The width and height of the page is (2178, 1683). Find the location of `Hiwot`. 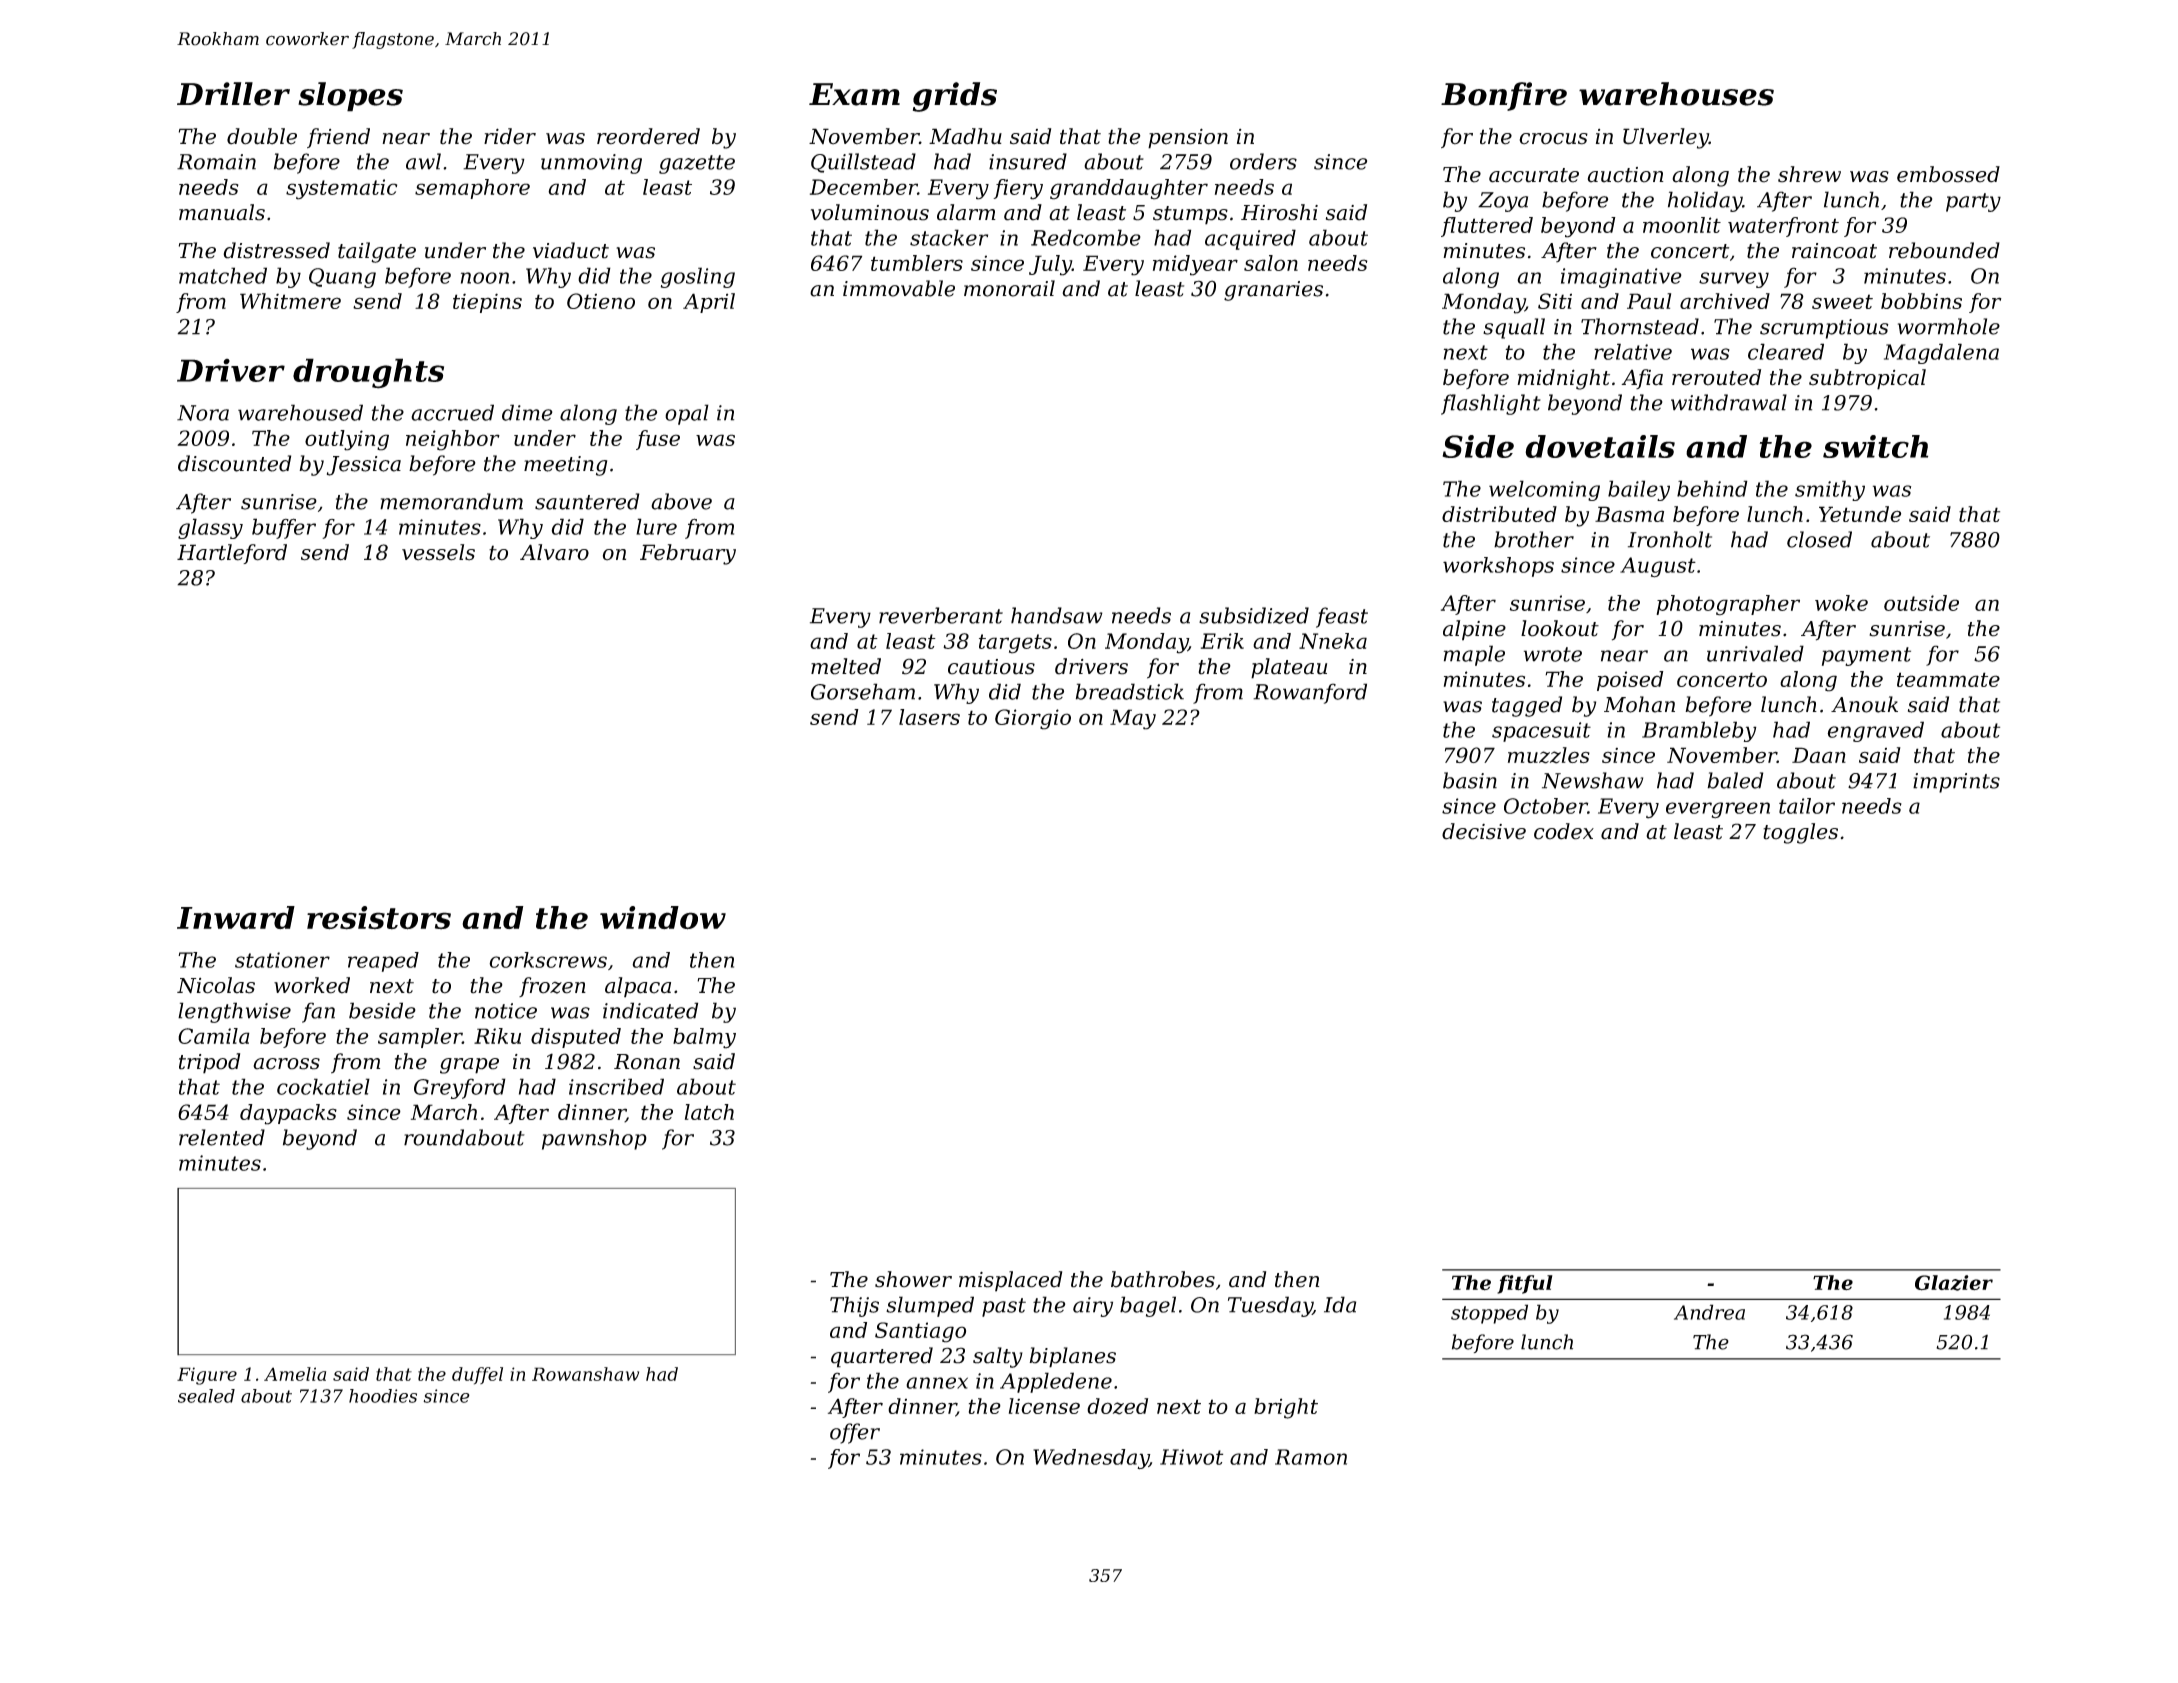

Hiwot is located at coordinates (1191, 1457).
